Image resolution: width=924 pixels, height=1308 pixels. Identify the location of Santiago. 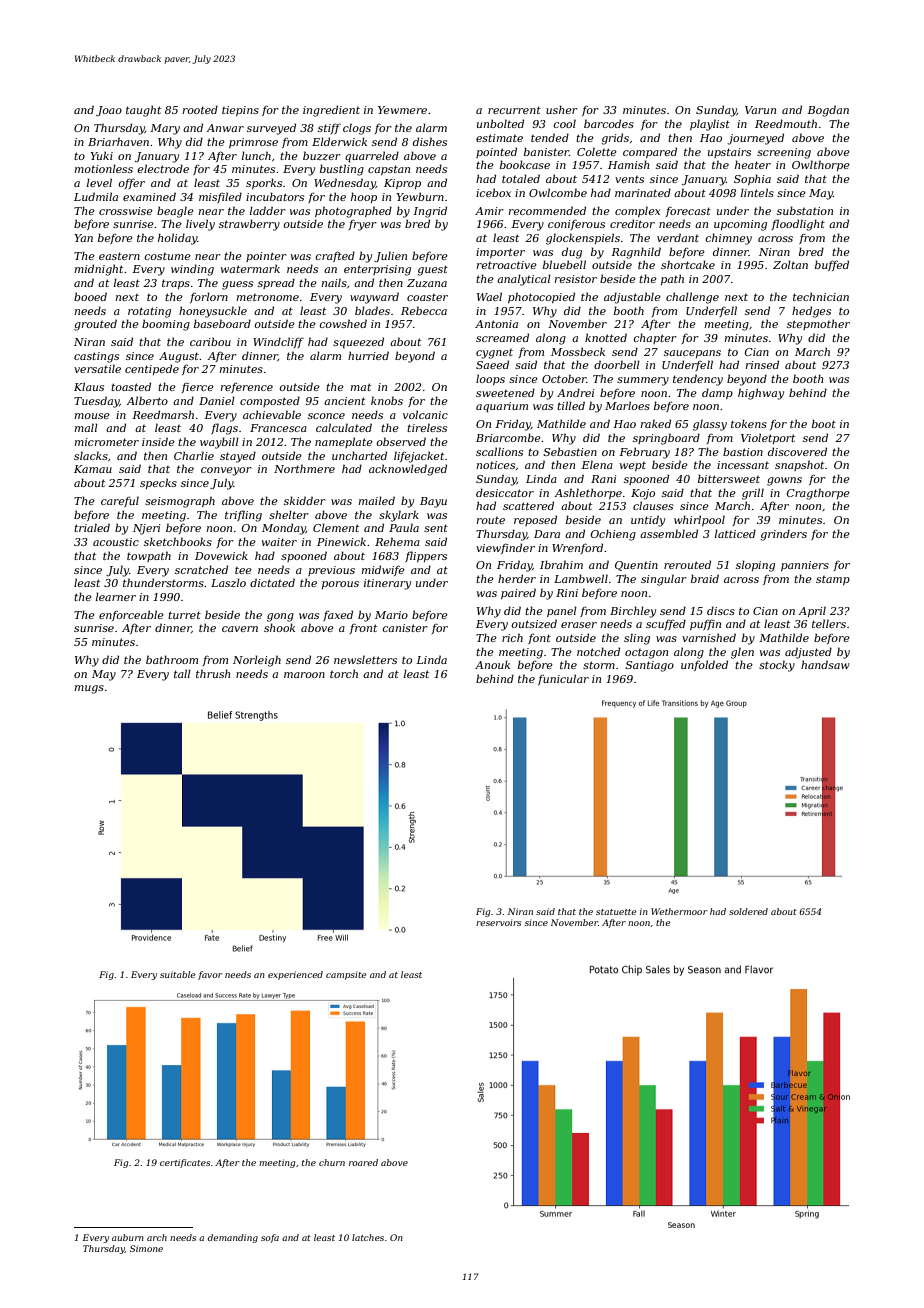
(649, 666).
